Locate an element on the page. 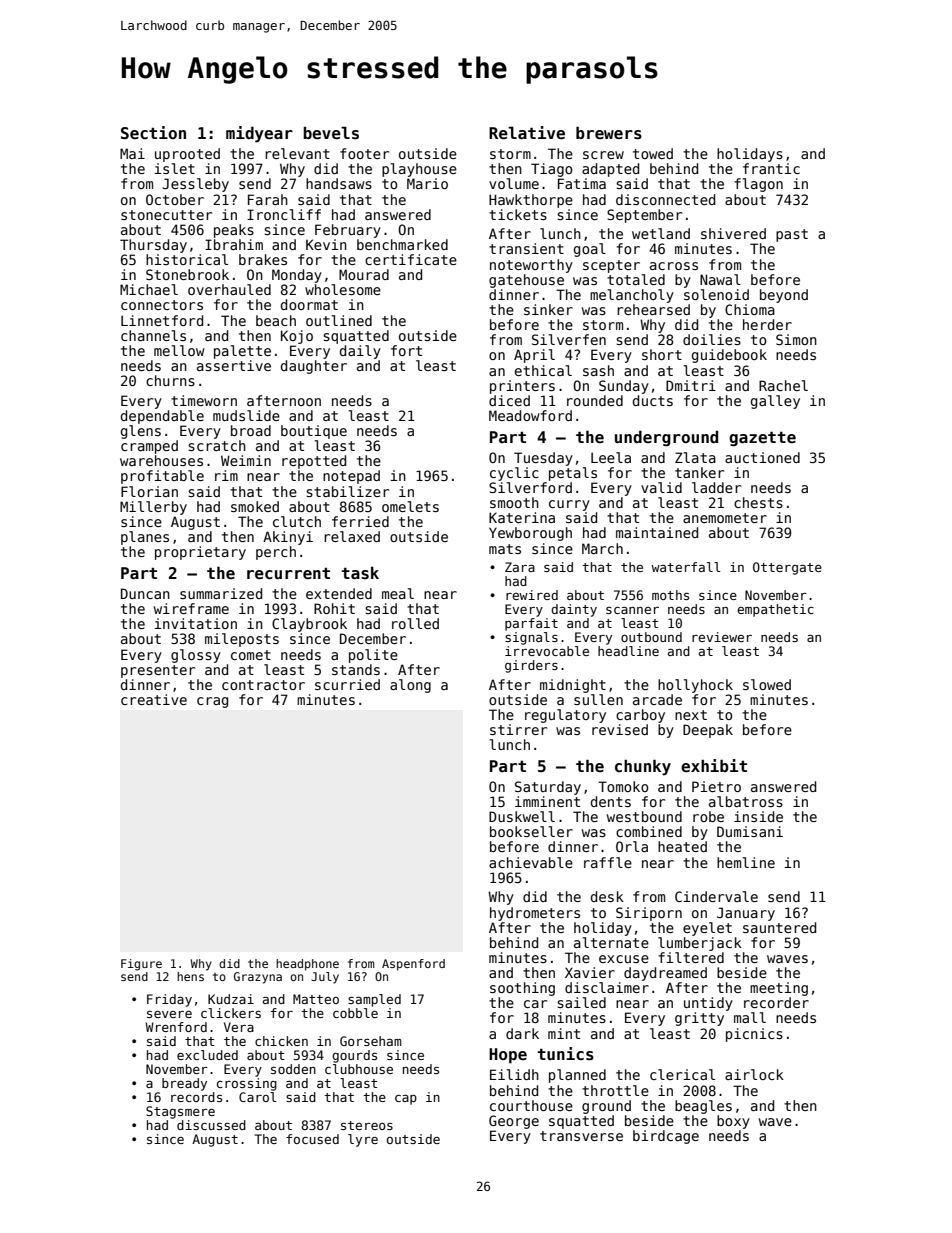 The width and height of the image is (952, 1233). peaks is located at coordinates (234, 231).
